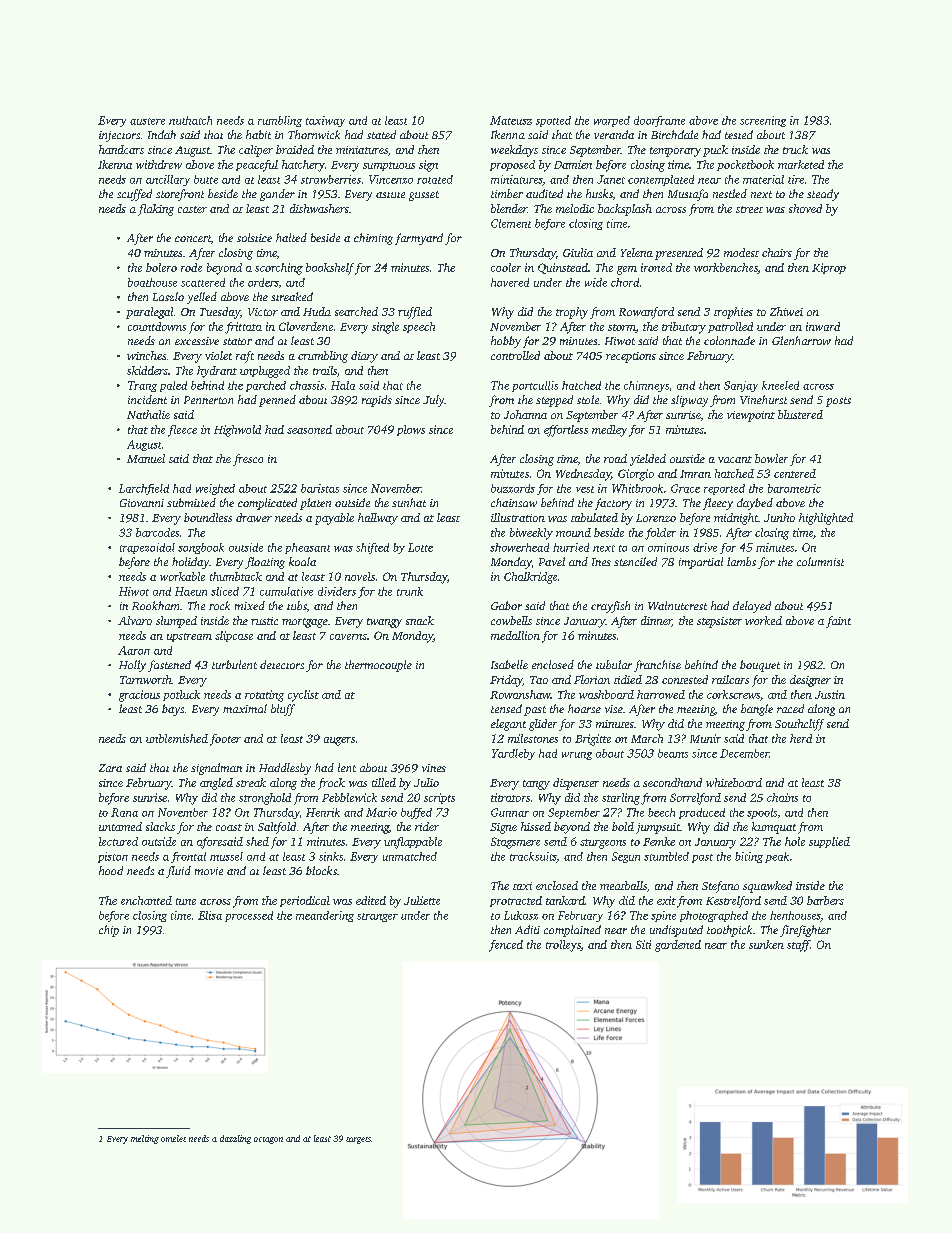  Describe the element at coordinates (544, 193) in the image. I see `audited` at that location.
